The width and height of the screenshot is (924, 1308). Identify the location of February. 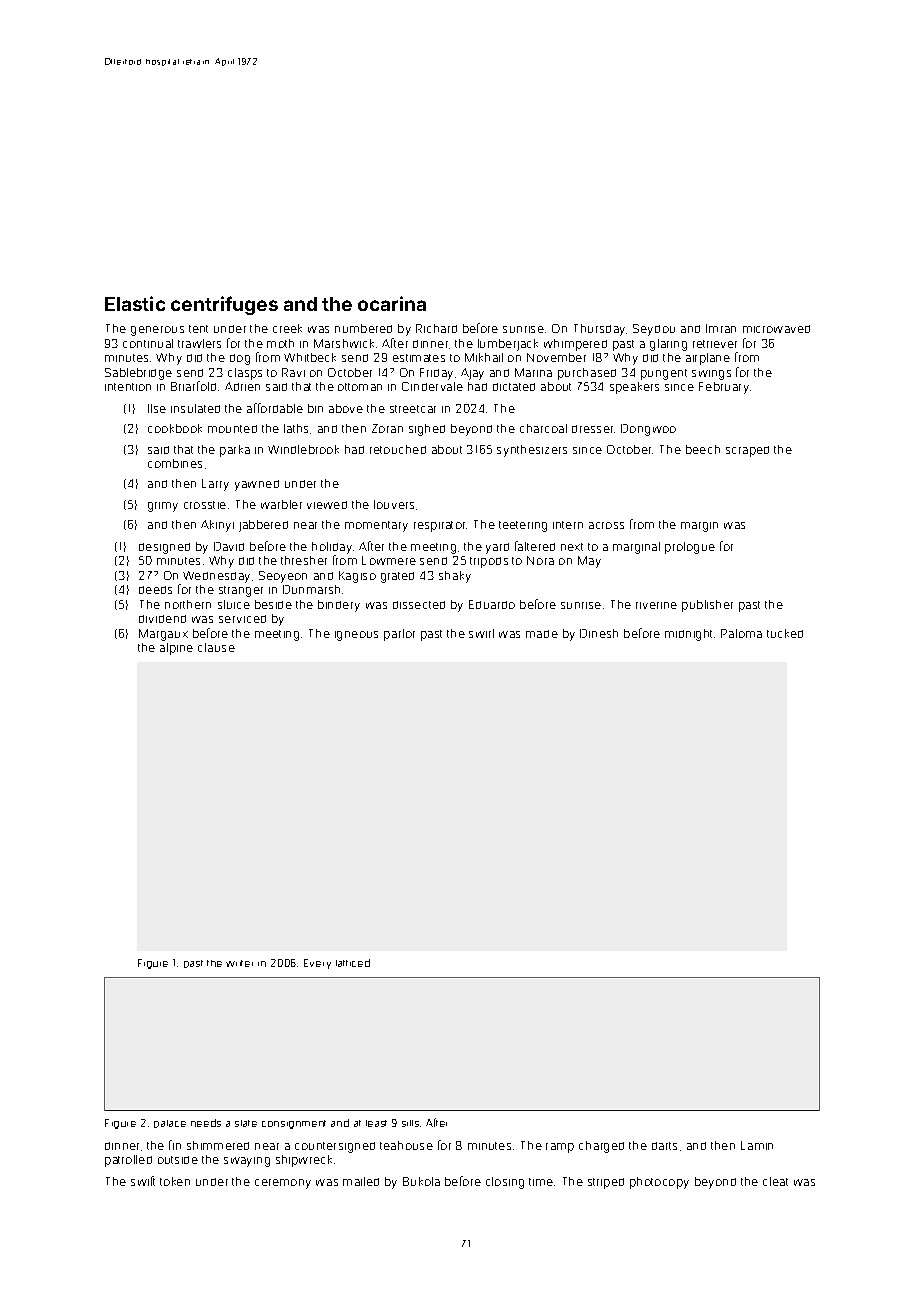
(724, 388).
